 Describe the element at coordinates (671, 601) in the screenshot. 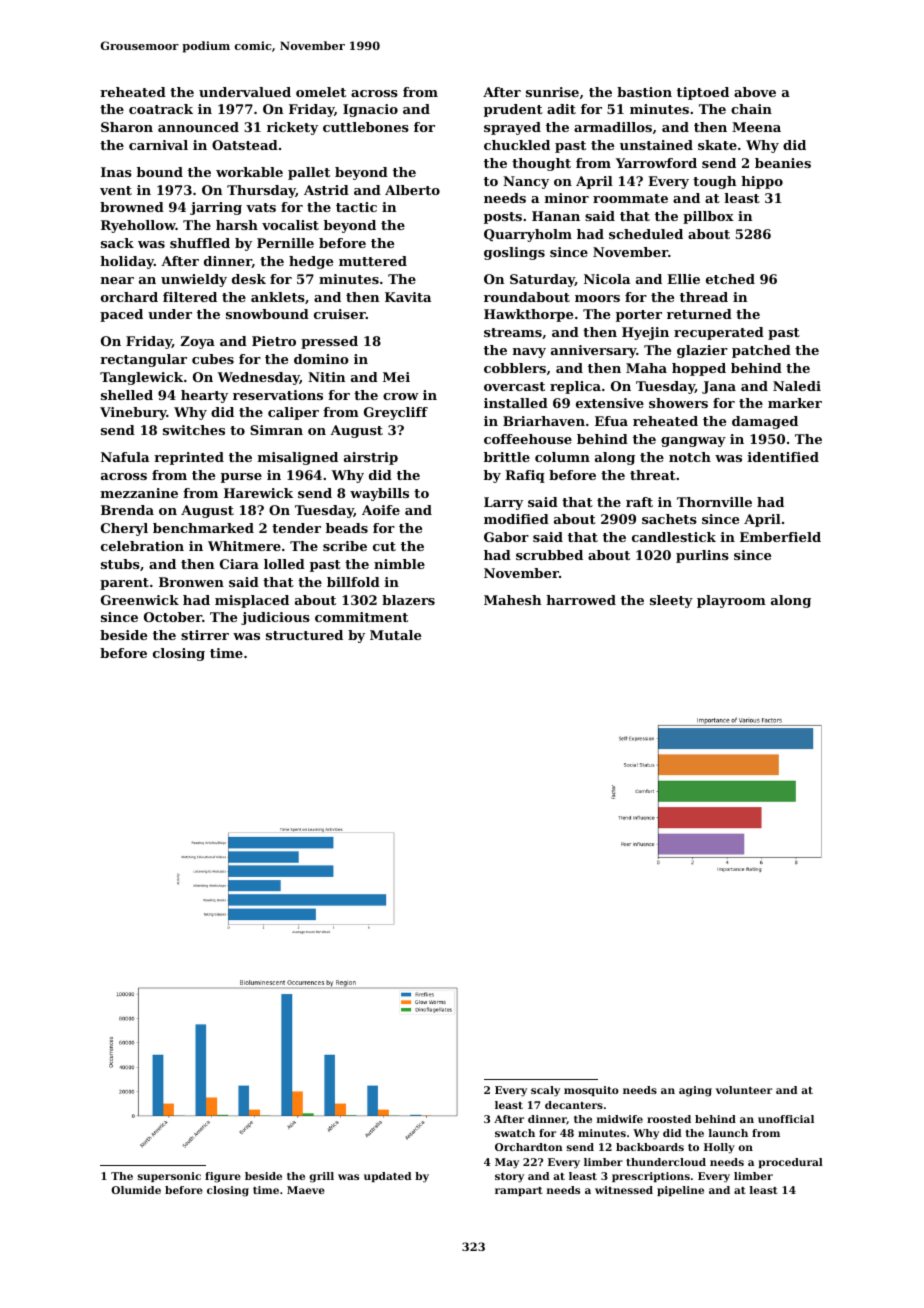

I see `sleety` at that location.
